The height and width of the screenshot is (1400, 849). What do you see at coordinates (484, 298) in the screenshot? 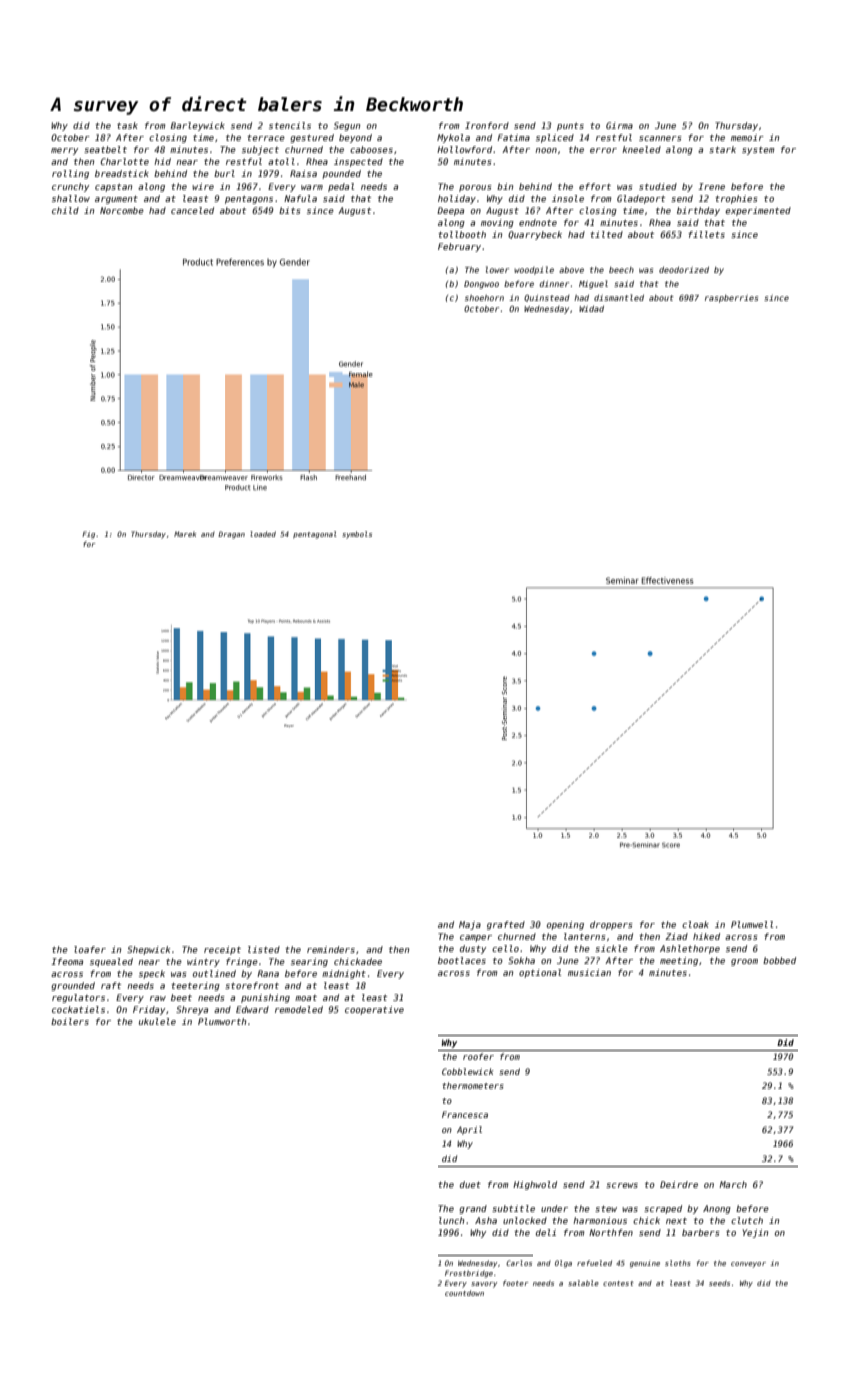
I see `shoehorn` at bounding box center [484, 298].
